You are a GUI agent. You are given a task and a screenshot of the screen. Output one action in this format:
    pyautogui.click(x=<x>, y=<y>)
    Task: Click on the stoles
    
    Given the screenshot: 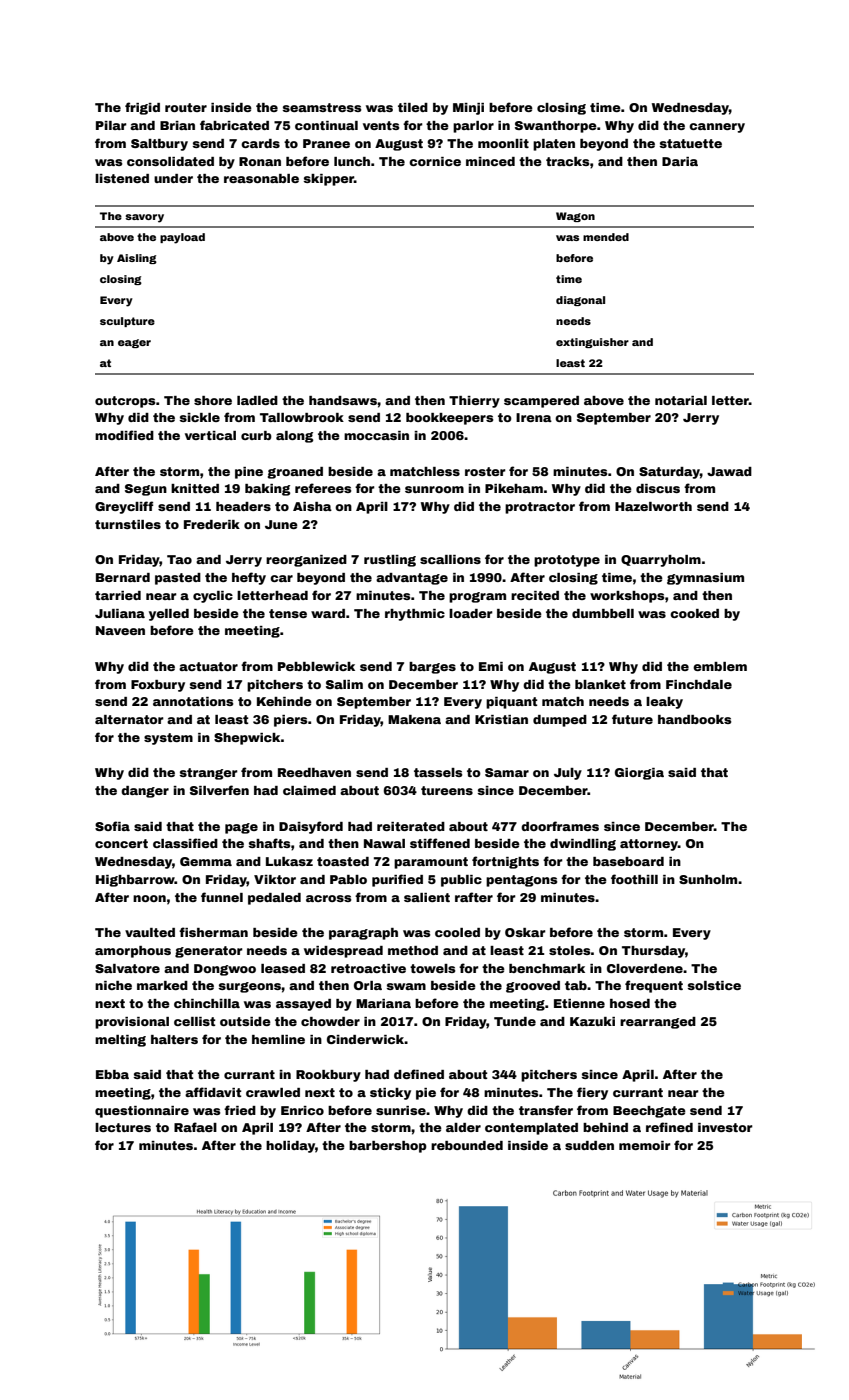 What is the action you would take?
    pyautogui.click(x=570, y=950)
